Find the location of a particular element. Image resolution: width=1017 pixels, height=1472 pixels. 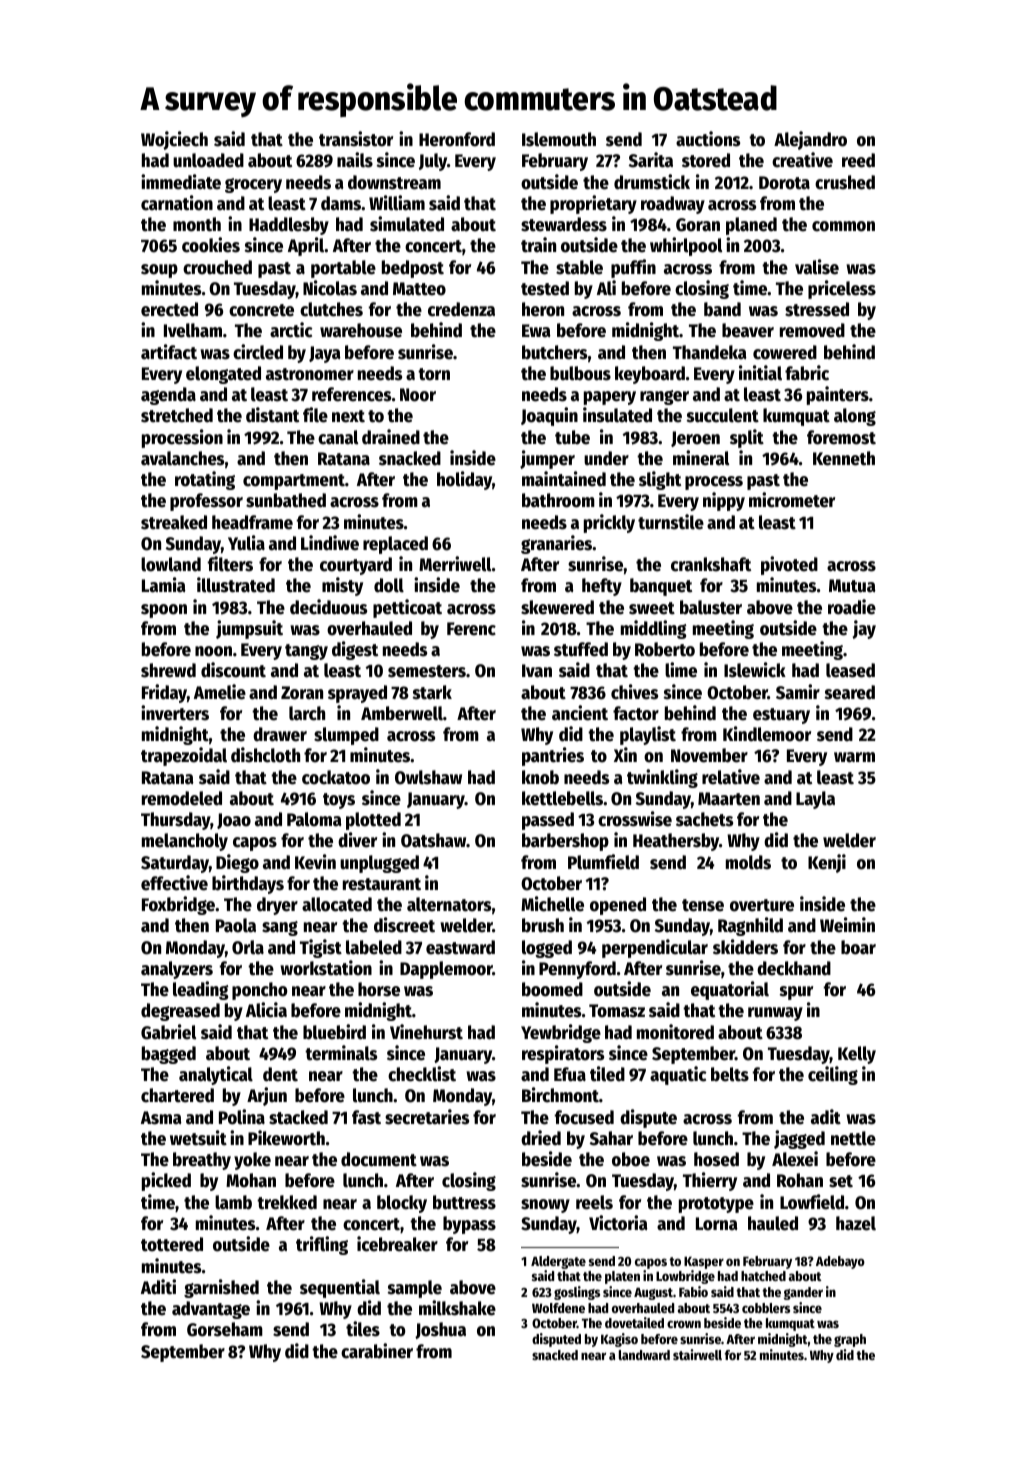

nails is located at coordinates (355, 160).
